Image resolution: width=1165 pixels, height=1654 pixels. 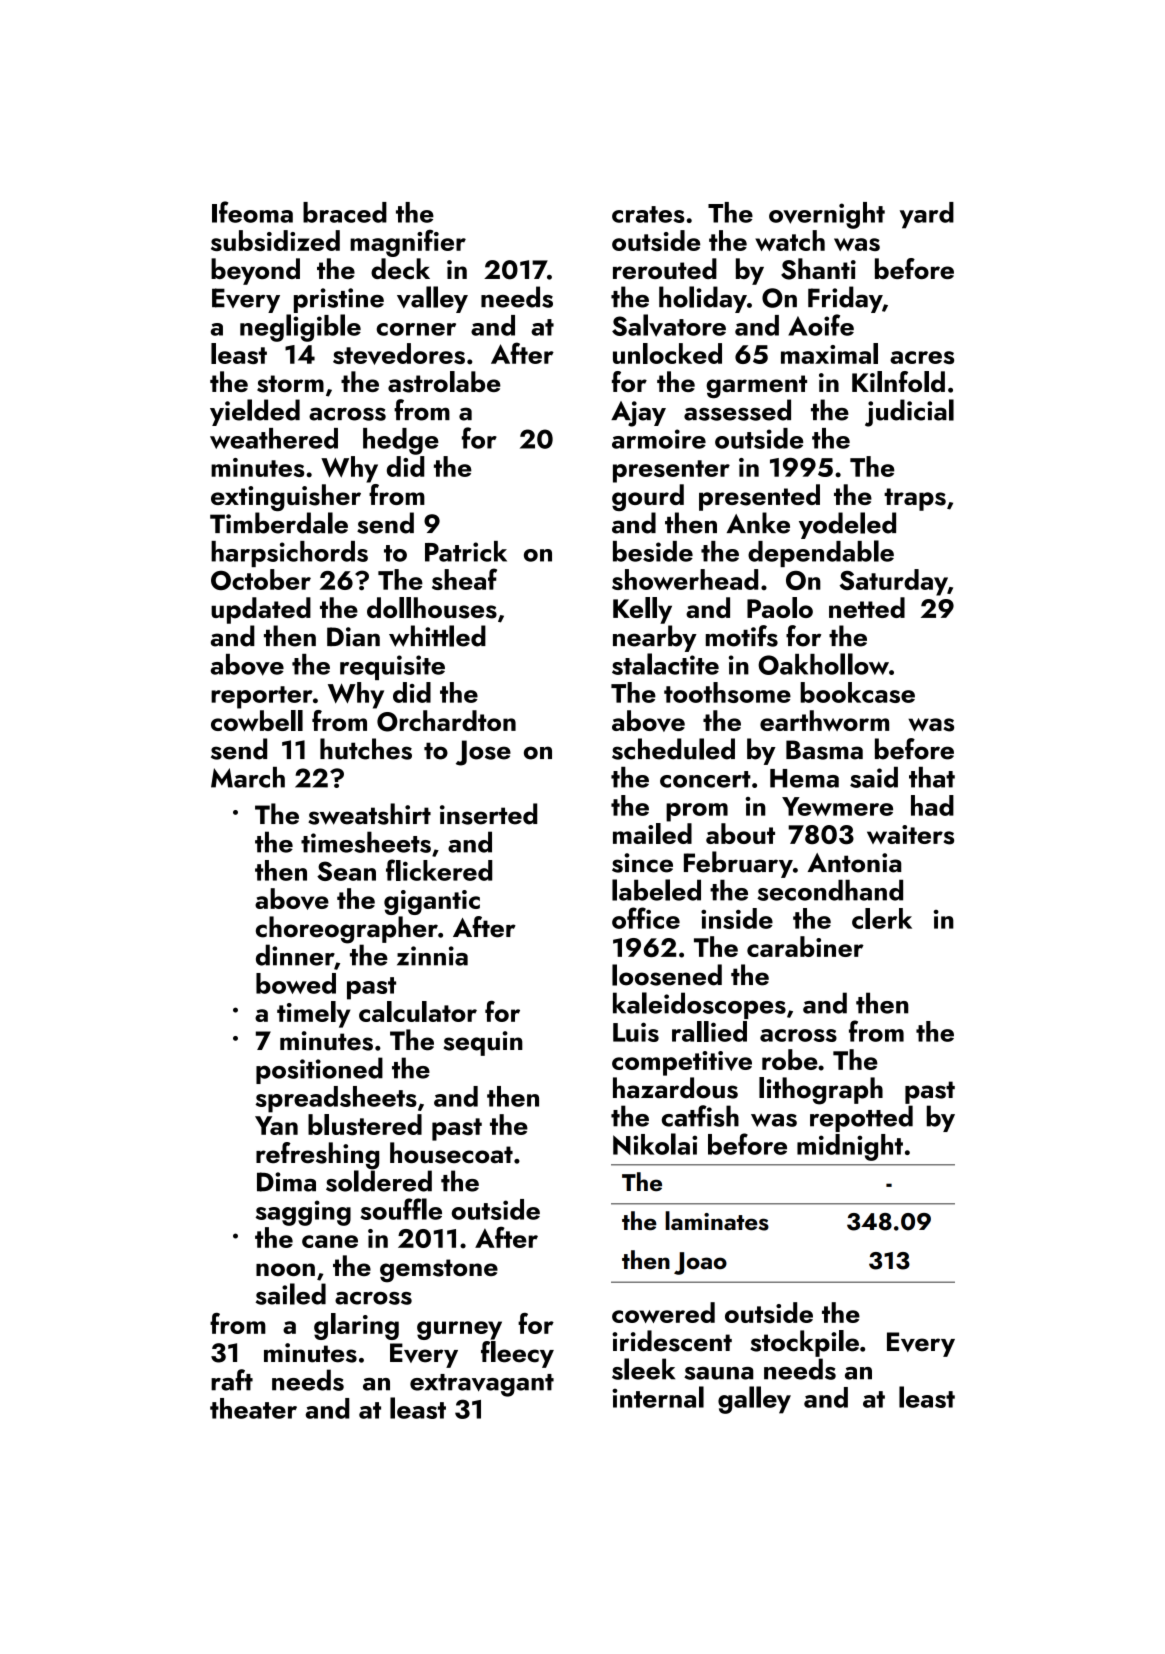 What do you see at coordinates (483, 753) in the screenshot?
I see `Jose` at bounding box center [483, 753].
